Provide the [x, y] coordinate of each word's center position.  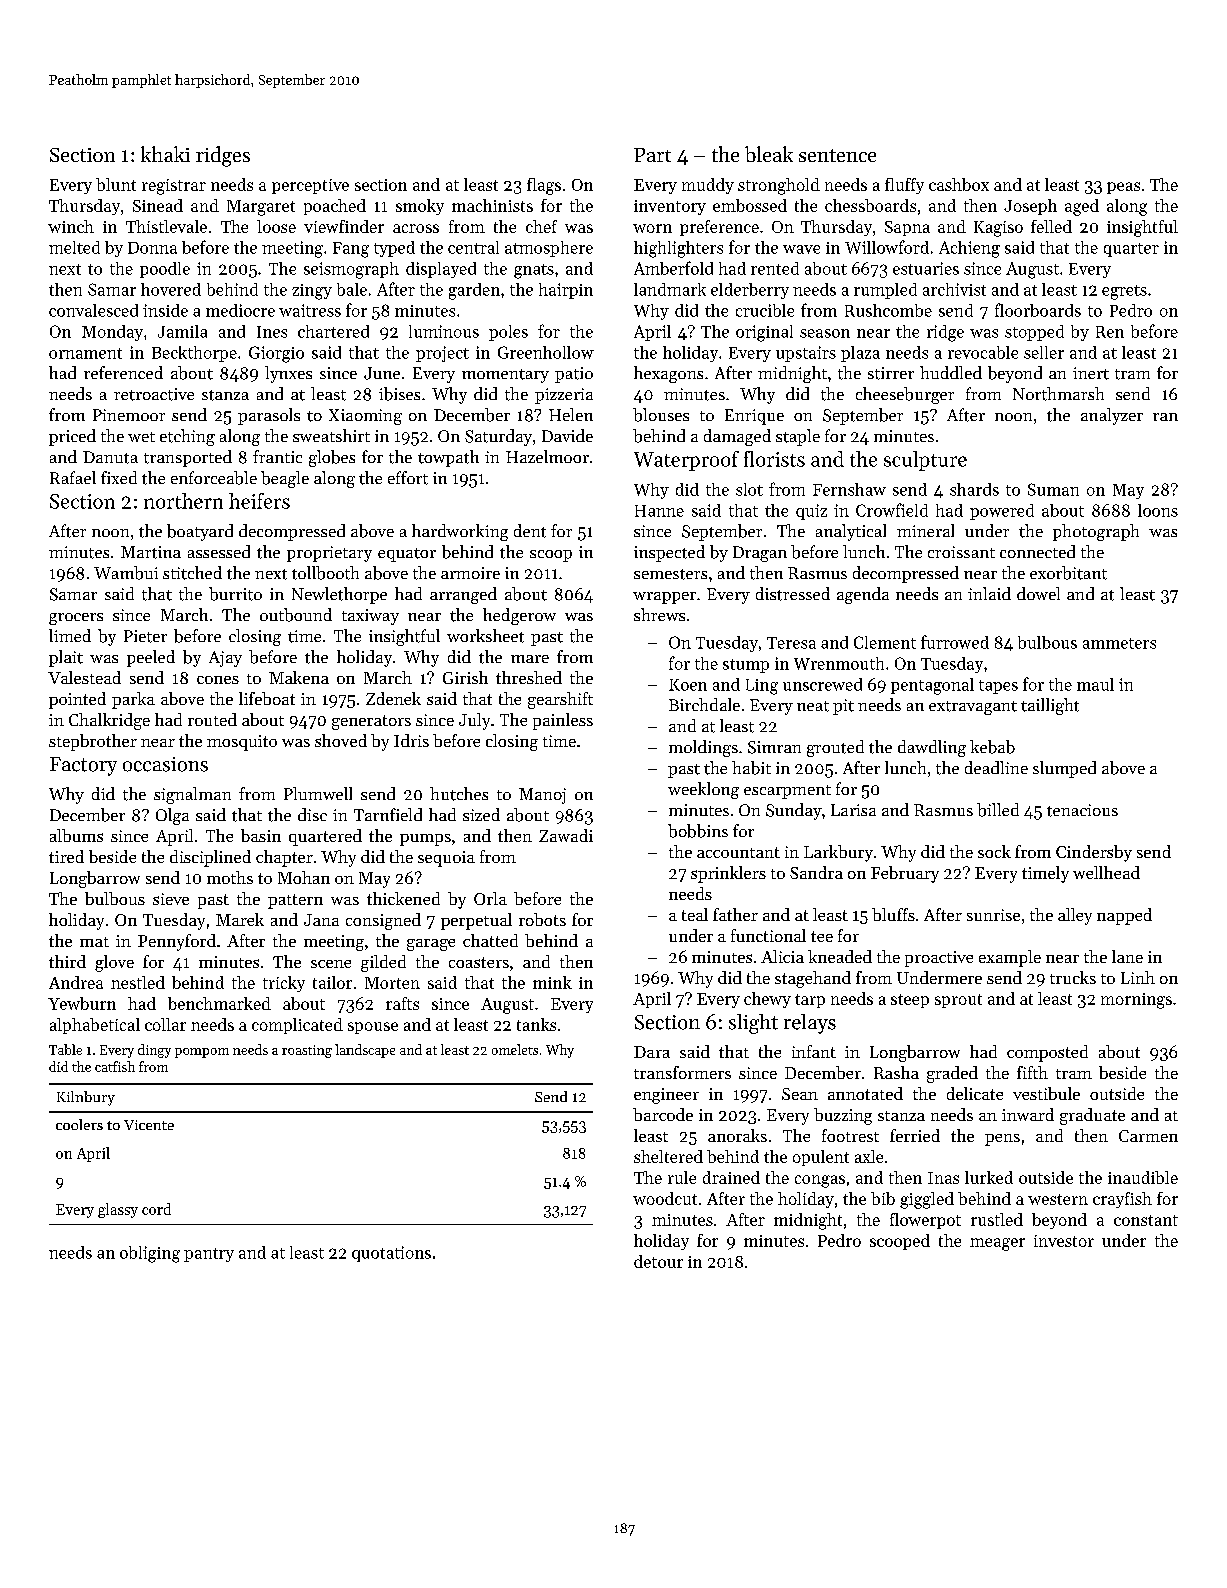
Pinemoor [129, 415]
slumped [1064, 769]
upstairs [806, 354]
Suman [1053, 489]
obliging [150, 1254]
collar [165, 1024]
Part [652, 155]
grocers [76, 619]
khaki [165, 154]
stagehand [813, 979]
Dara [652, 1052]
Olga [172, 816]
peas [1123, 188]
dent [530, 531]
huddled [951, 372]
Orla [490, 898]
